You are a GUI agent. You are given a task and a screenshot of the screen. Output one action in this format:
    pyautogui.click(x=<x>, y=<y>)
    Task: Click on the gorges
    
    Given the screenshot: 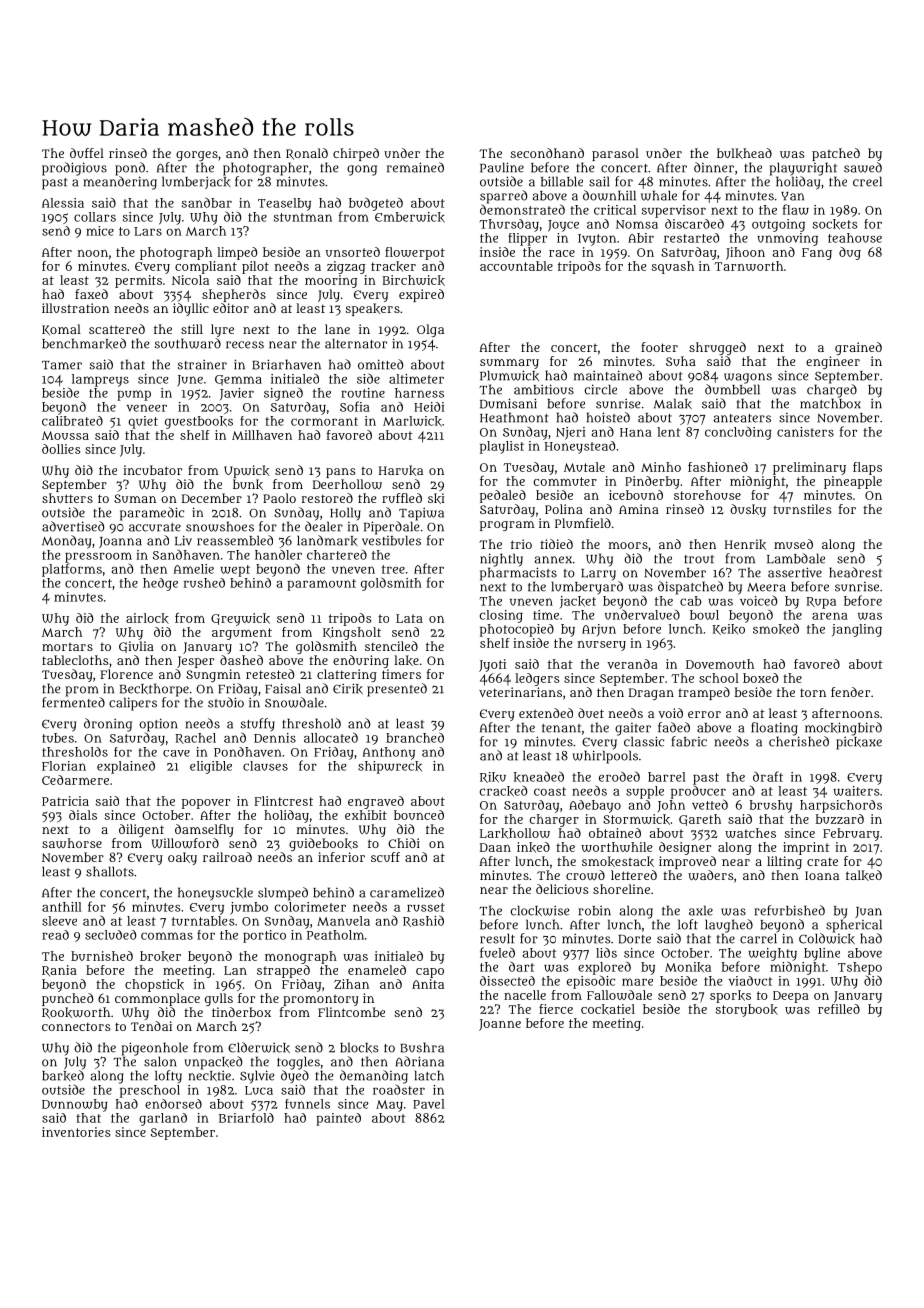 What is the action you would take?
    pyautogui.click(x=197, y=156)
